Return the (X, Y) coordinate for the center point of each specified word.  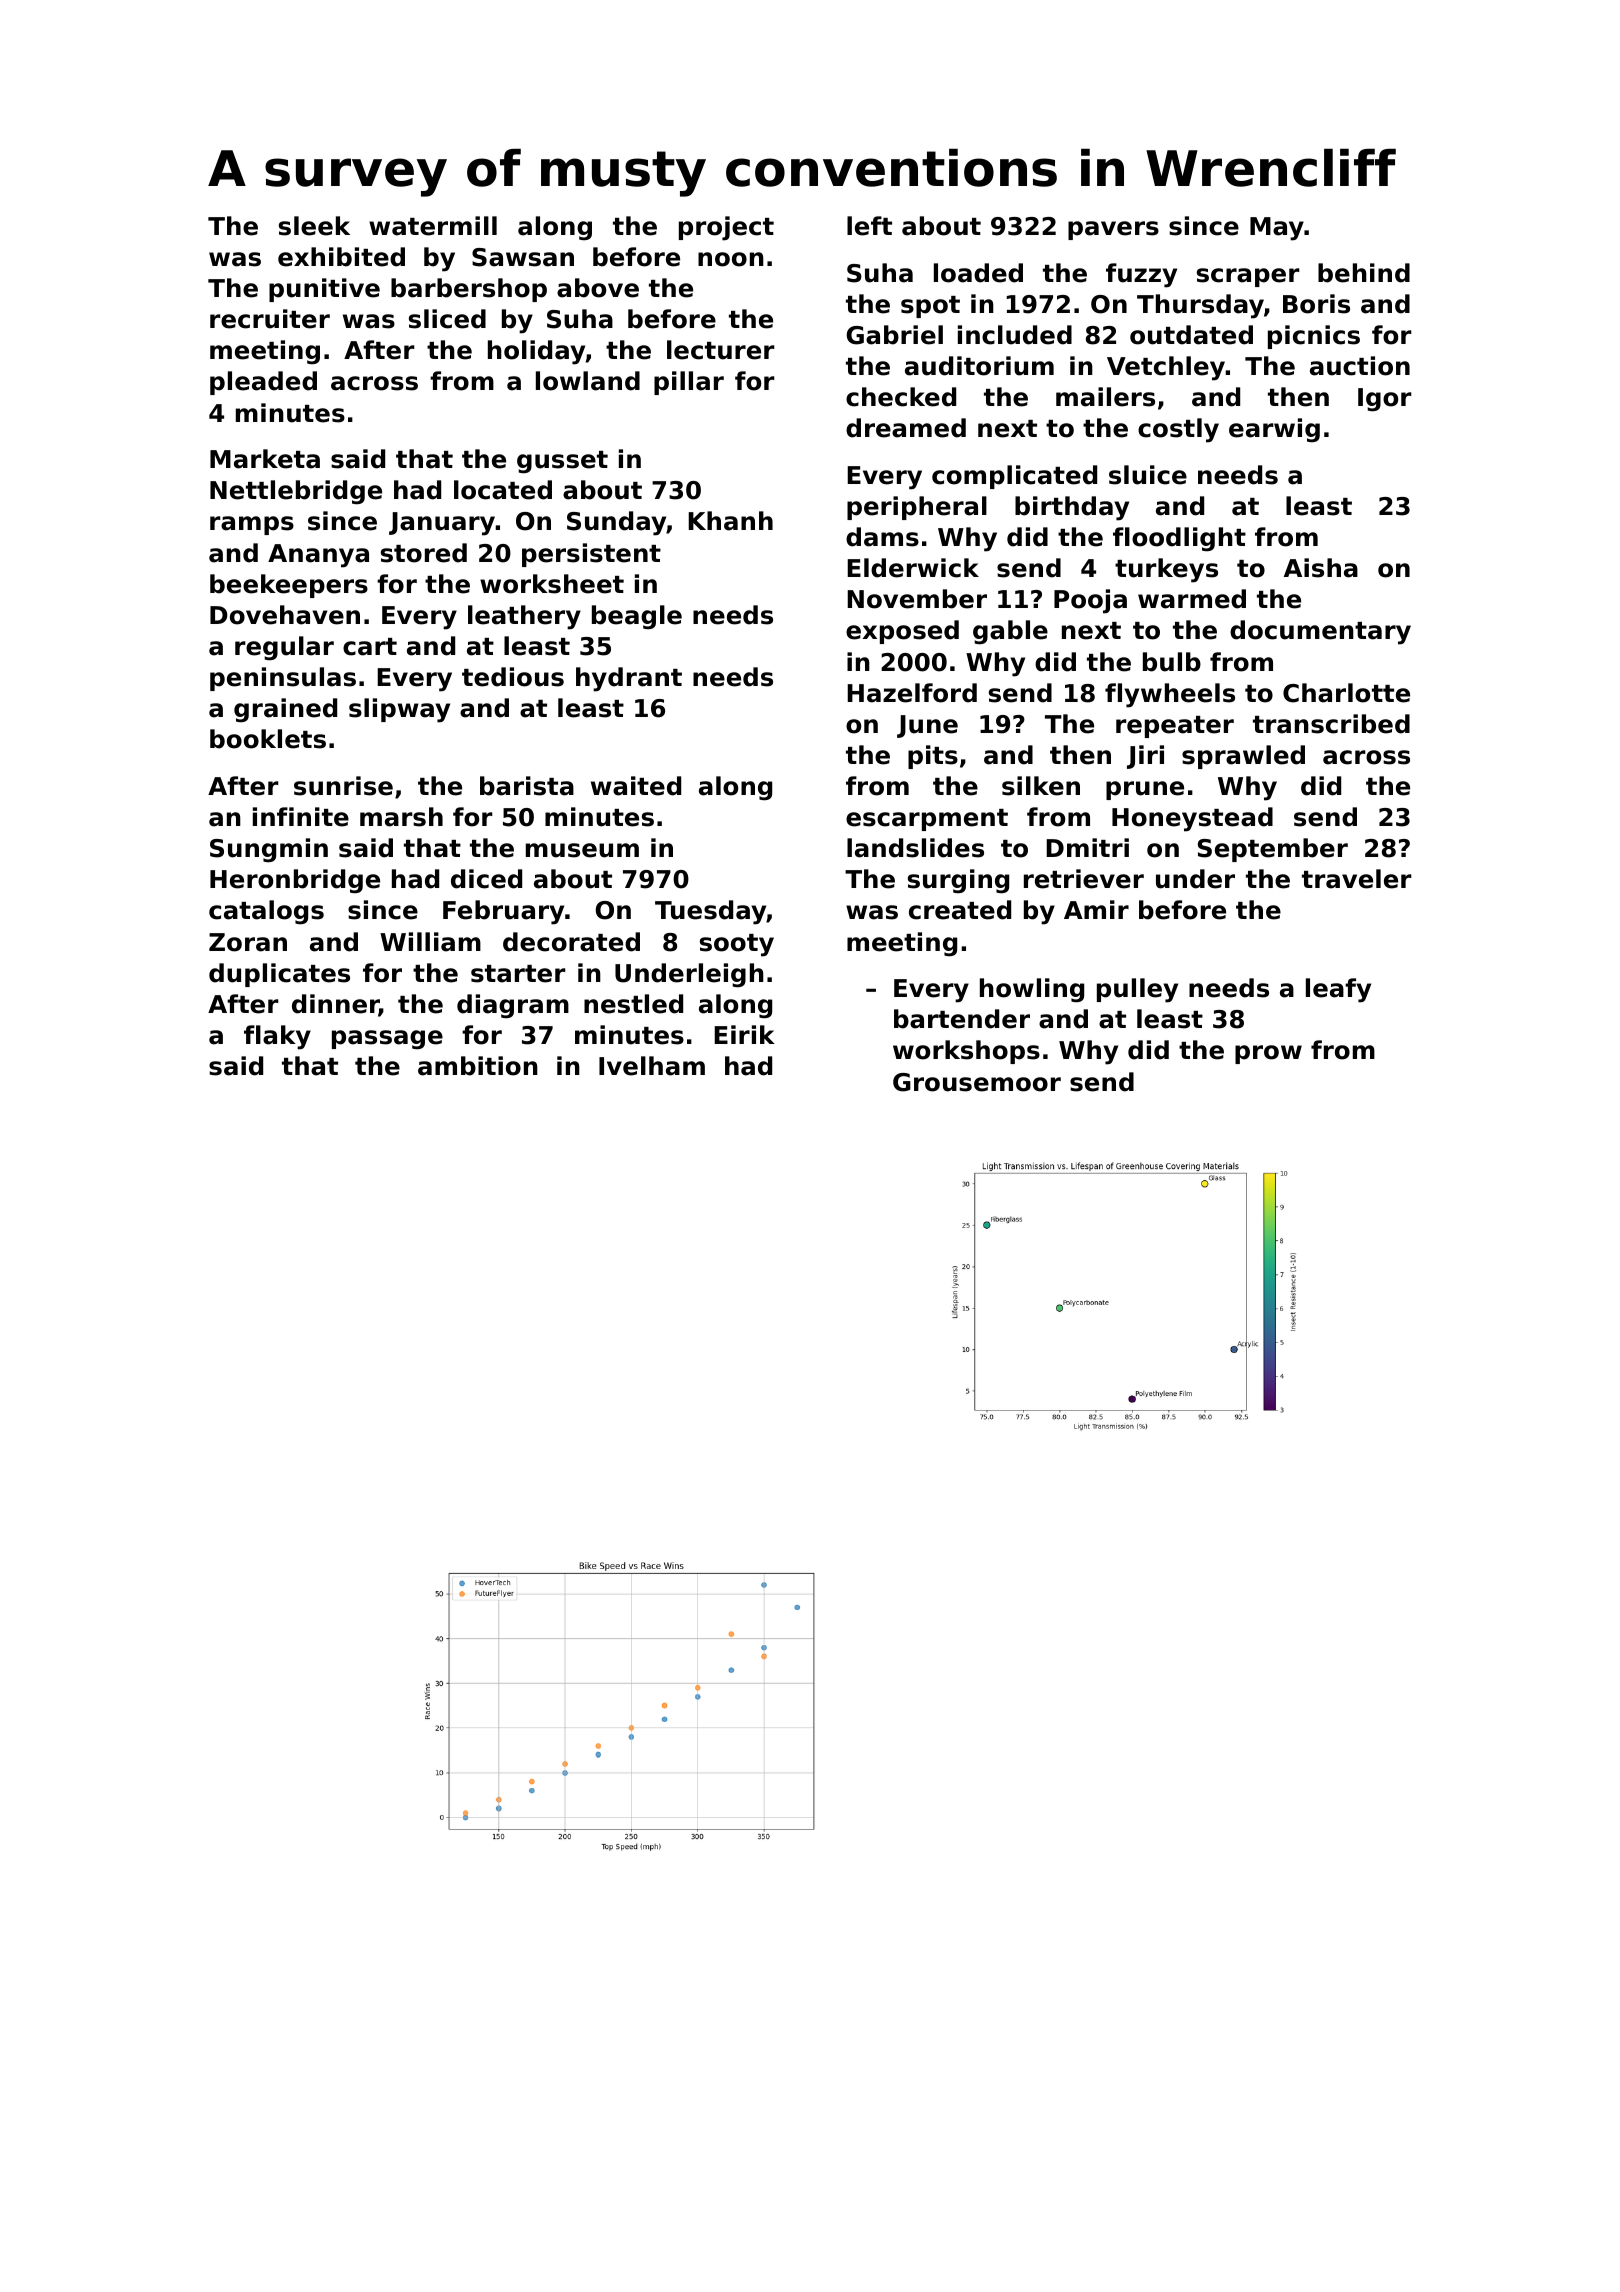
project (726, 228)
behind (1364, 273)
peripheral (917, 508)
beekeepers (289, 586)
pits (933, 757)
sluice (1148, 475)
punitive (324, 290)
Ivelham (652, 1066)
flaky (277, 1037)
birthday (1072, 508)
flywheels (1170, 695)
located (503, 490)
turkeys (1166, 570)
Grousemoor (977, 1082)
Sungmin (269, 850)
